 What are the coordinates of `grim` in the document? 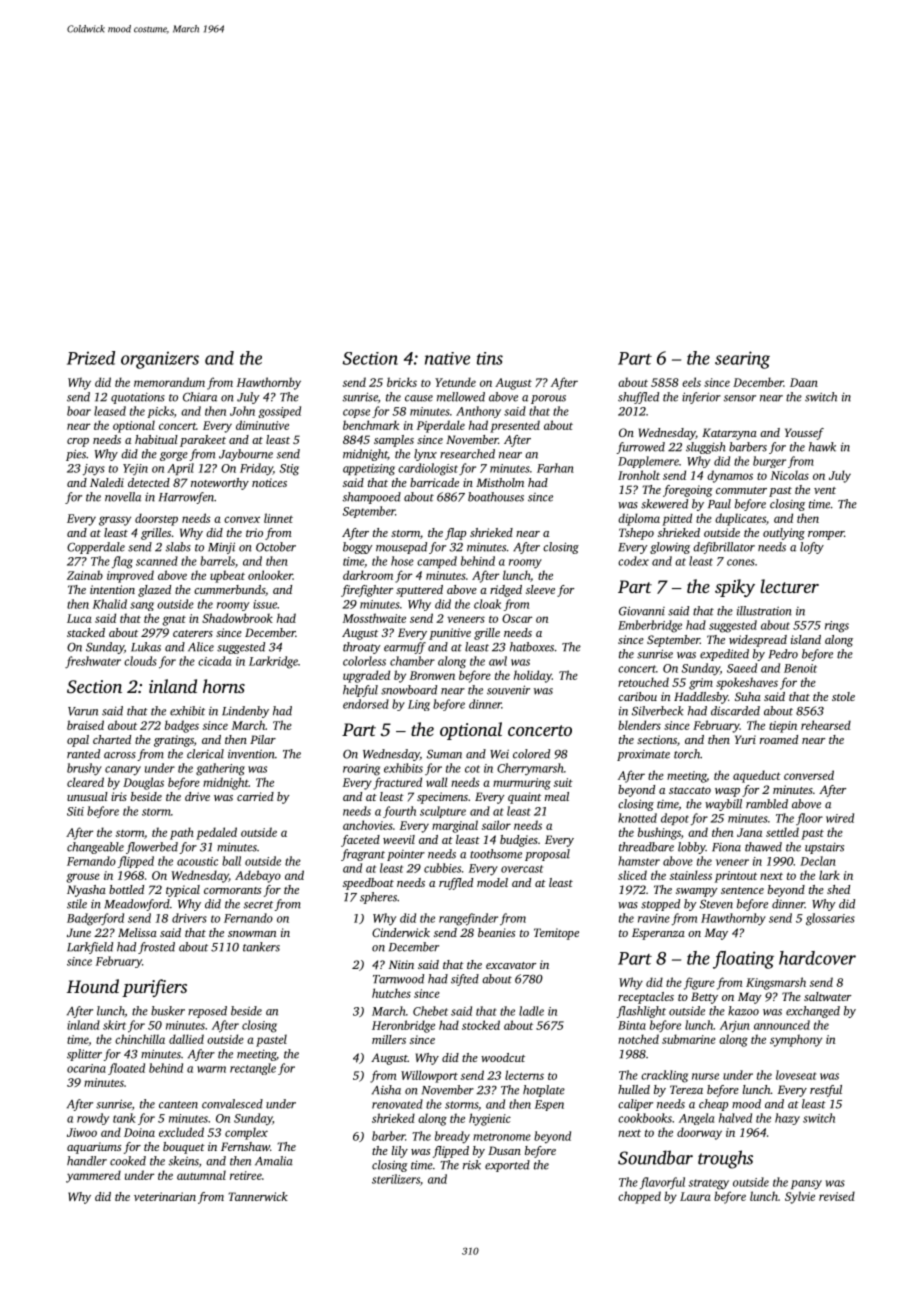 It's located at (701, 684).
